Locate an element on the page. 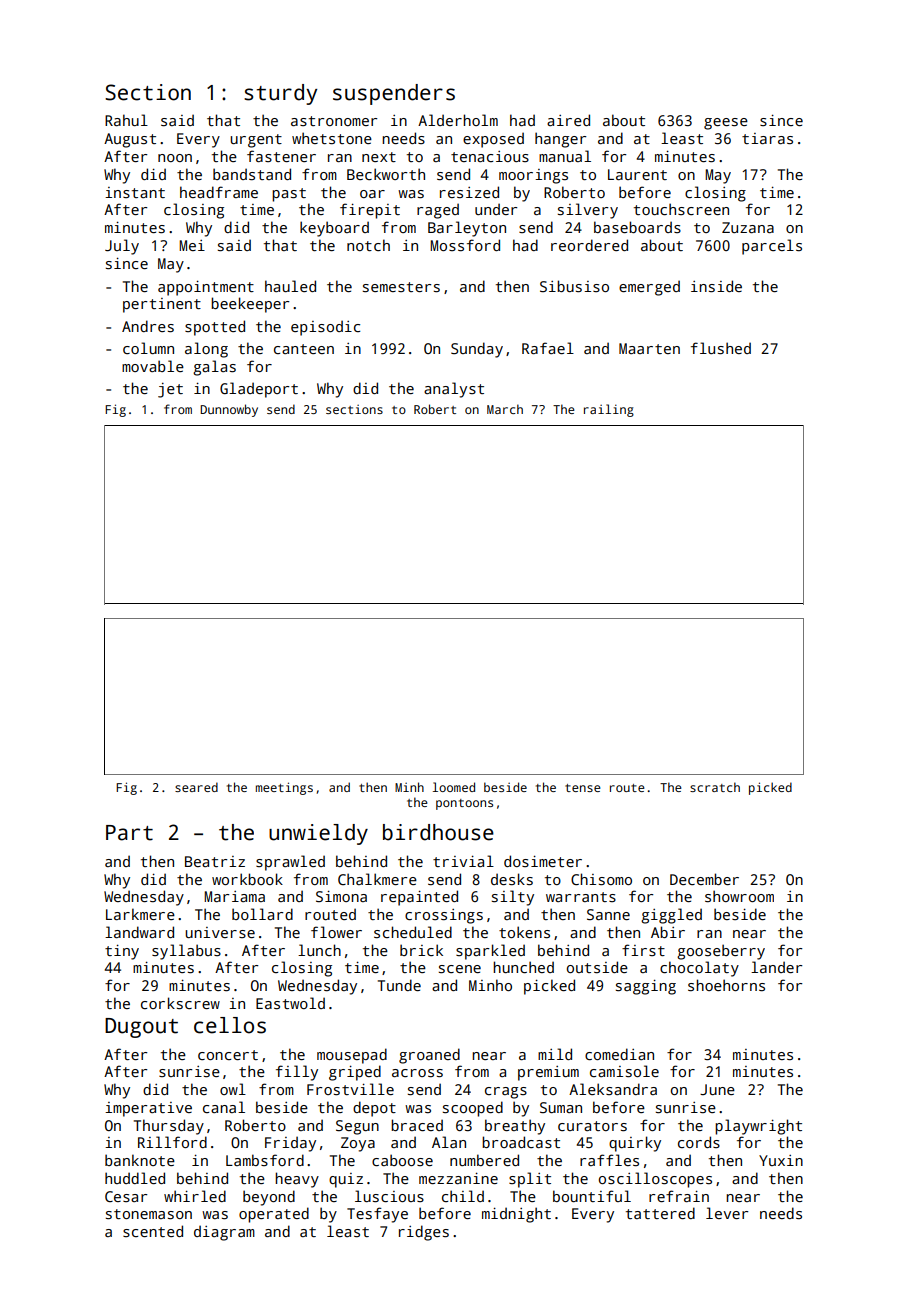 This page has height=1316, width=908. Dunnowby is located at coordinates (229, 410).
